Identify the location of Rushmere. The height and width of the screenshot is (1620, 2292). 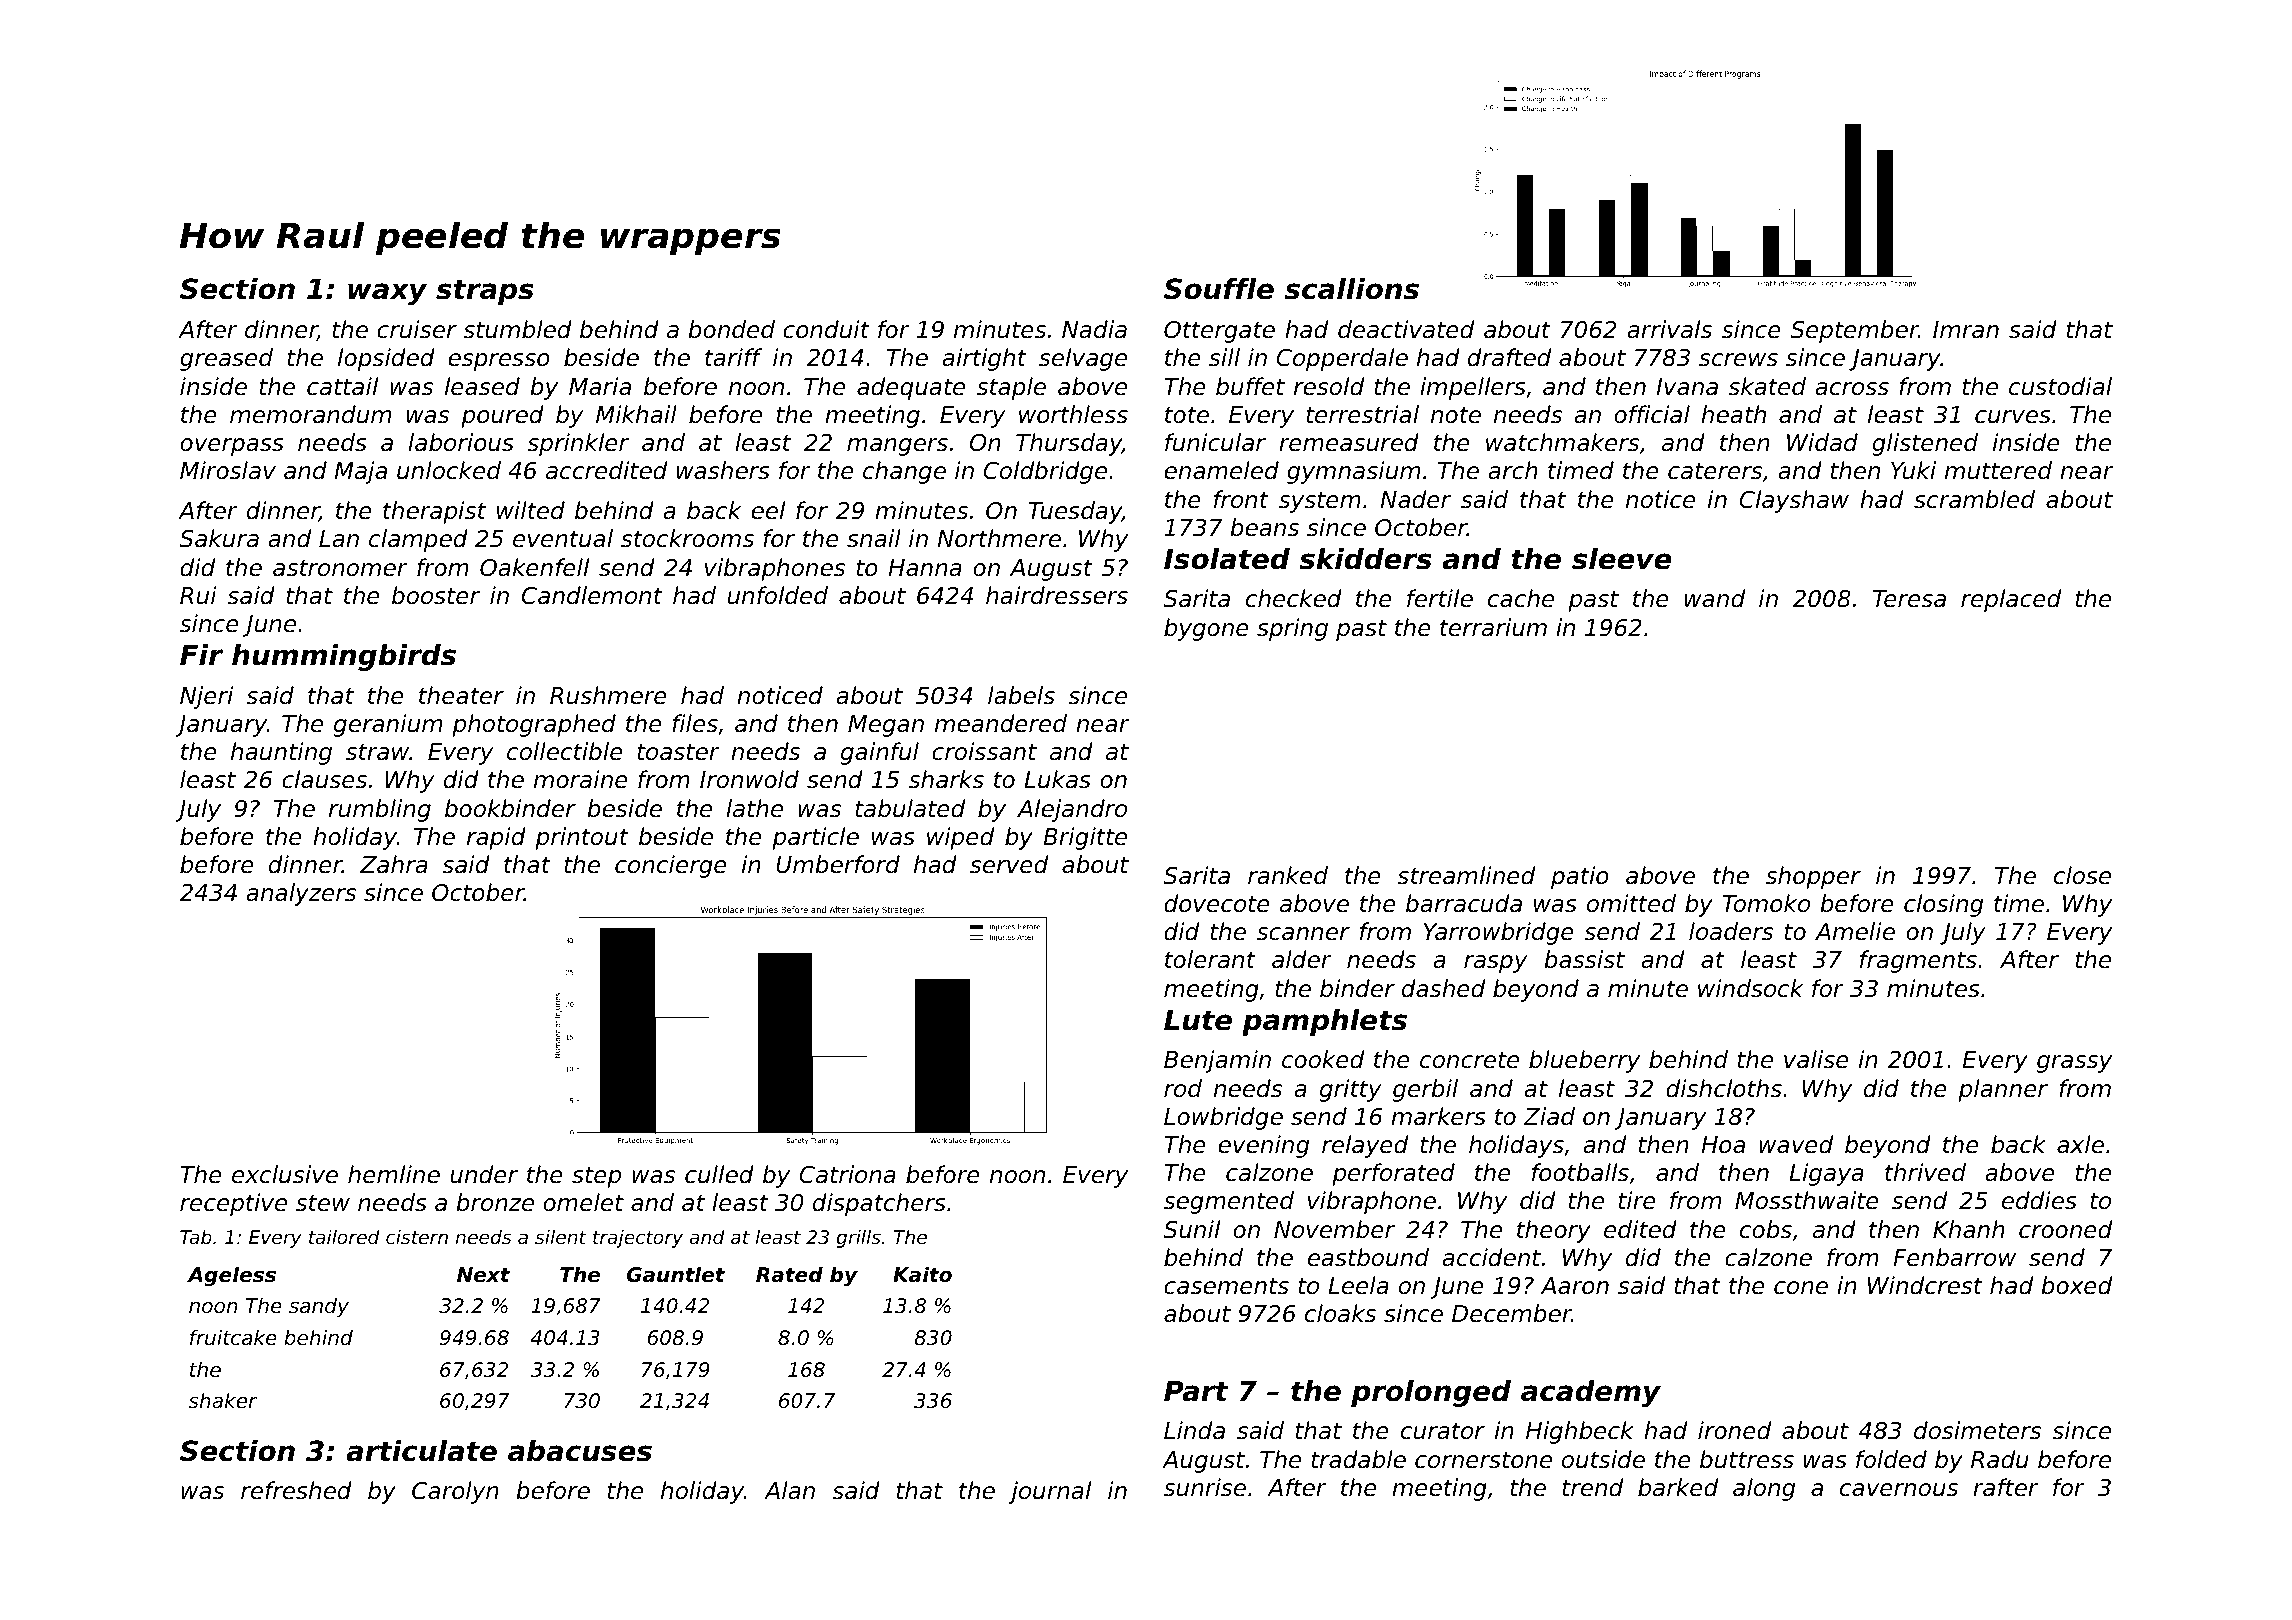
(608, 695).
